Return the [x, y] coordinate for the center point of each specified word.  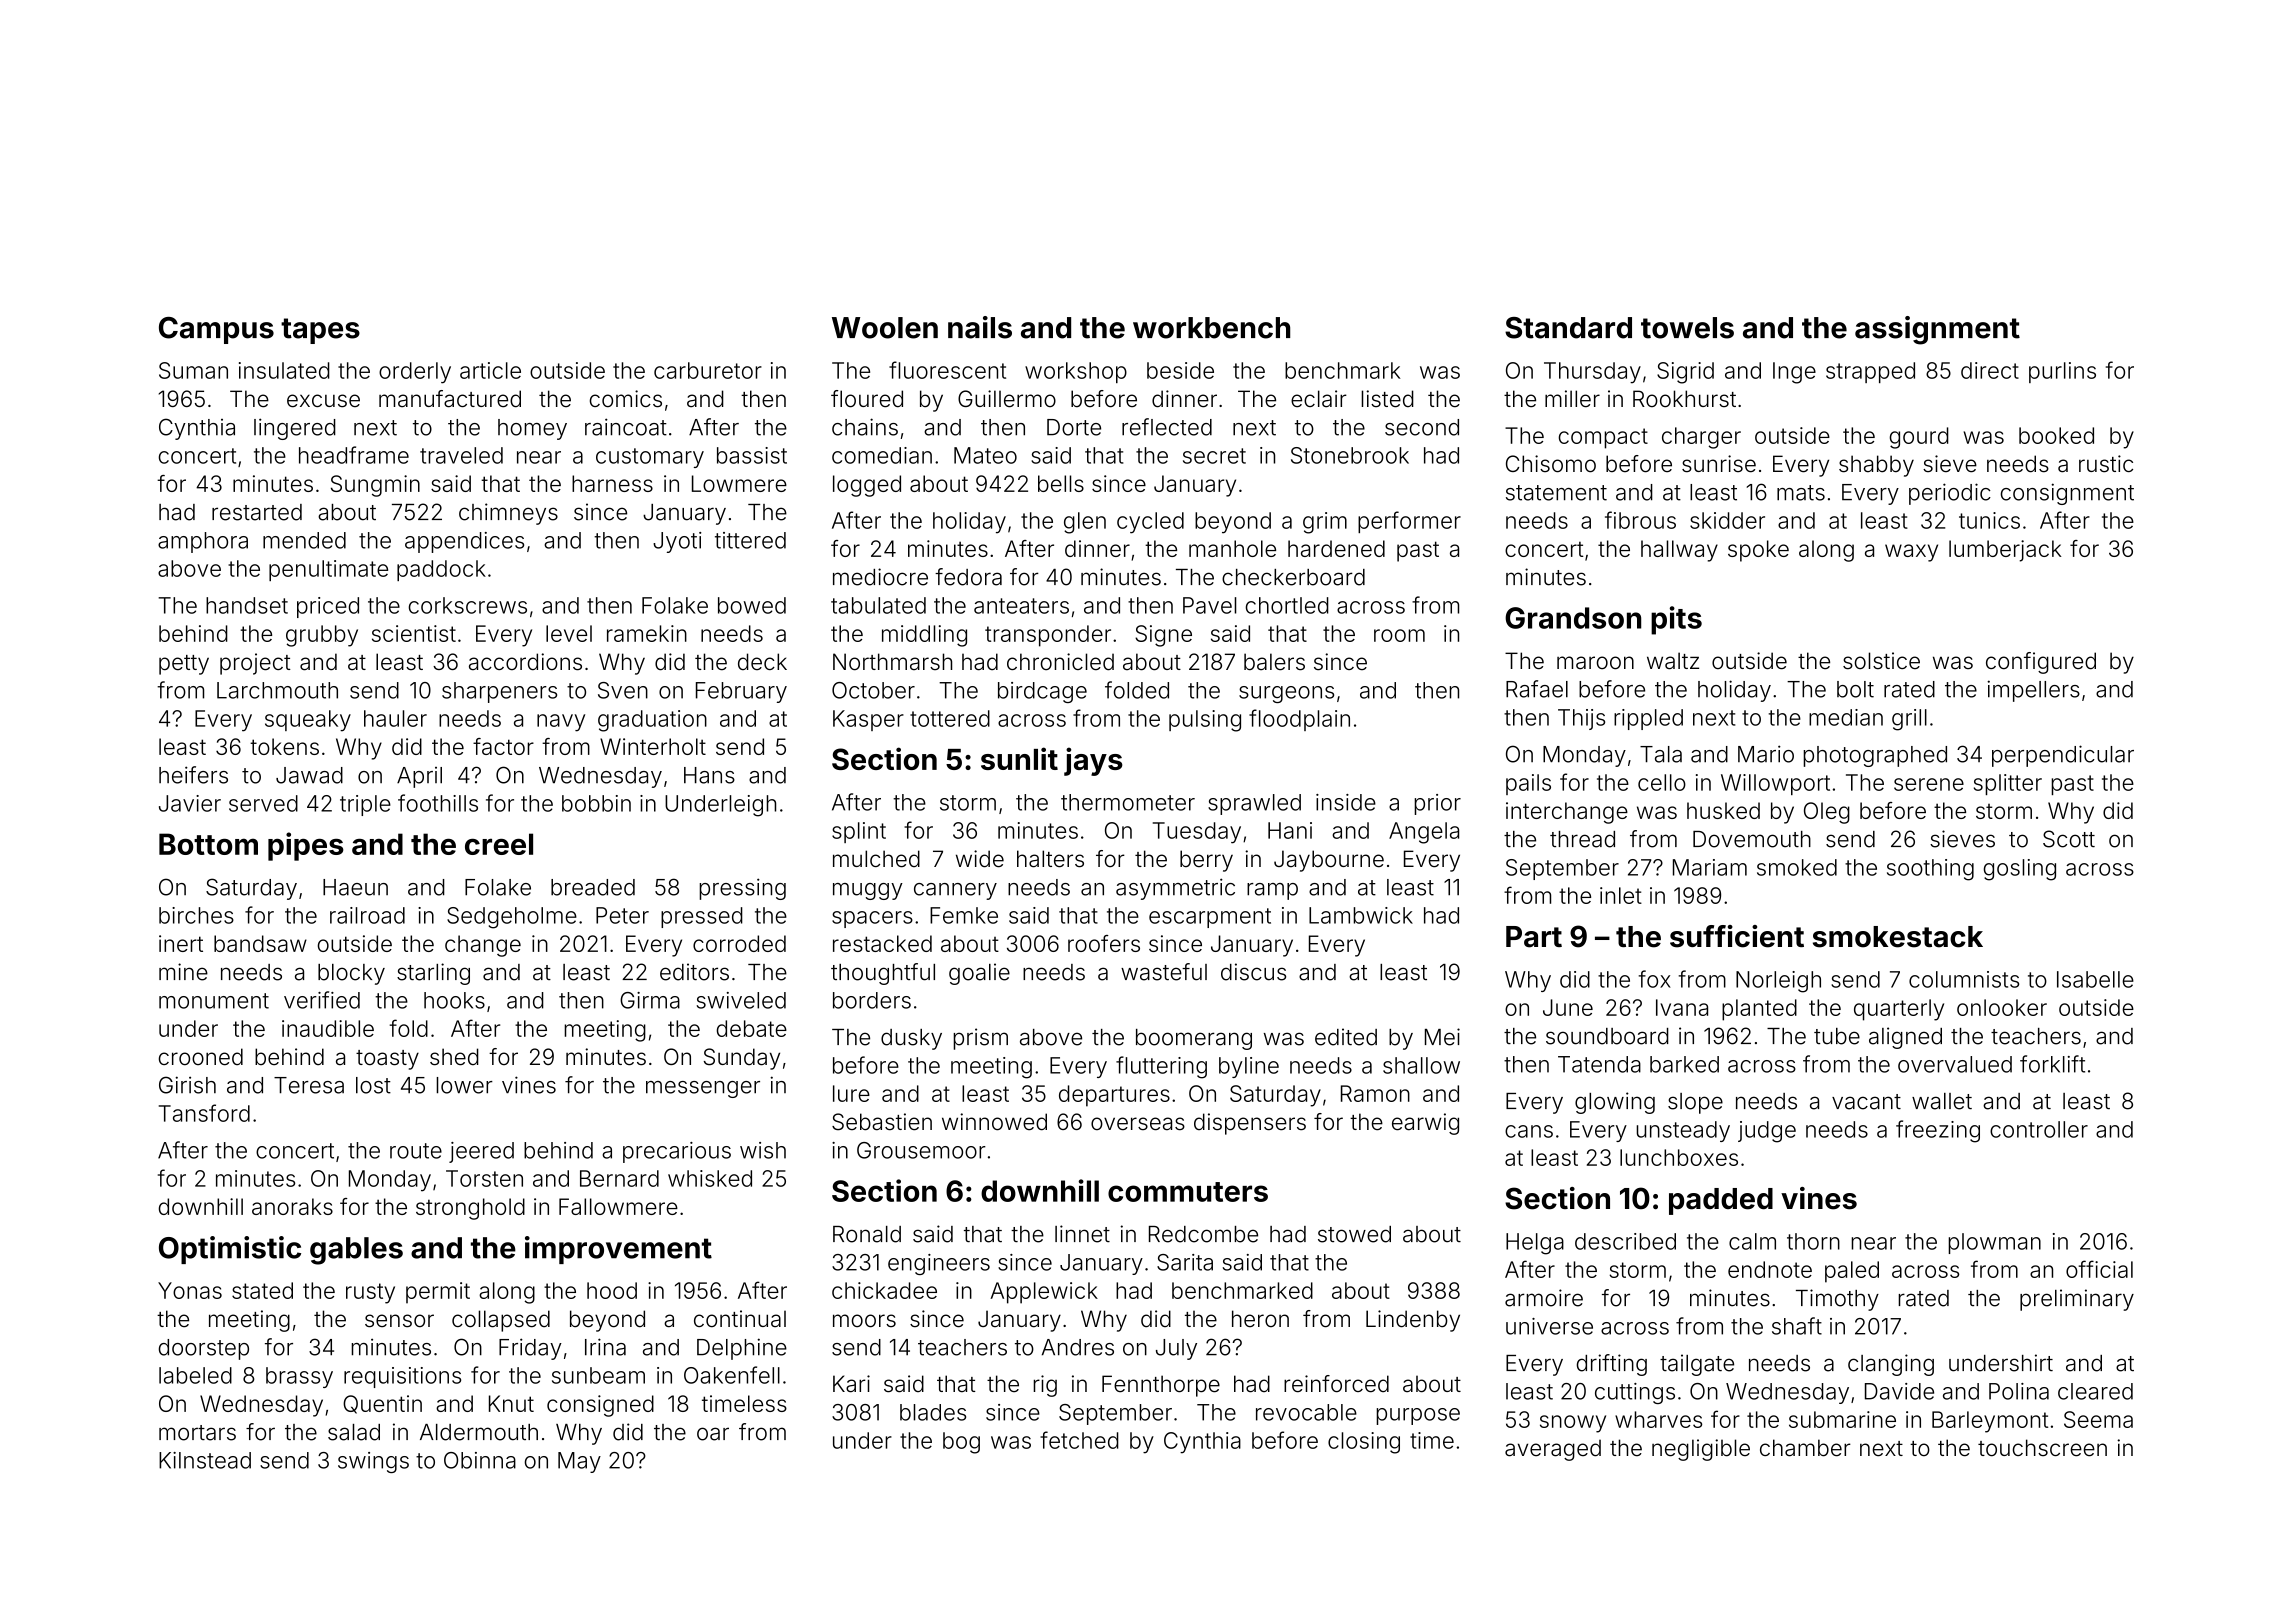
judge [1767, 1132]
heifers [193, 775]
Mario [1766, 754]
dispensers [1250, 1124]
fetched [1079, 1440]
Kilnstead [205, 1460]
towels [1687, 328]
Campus [216, 330]
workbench [1211, 328]
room [1399, 635]
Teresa [309, 1085]
